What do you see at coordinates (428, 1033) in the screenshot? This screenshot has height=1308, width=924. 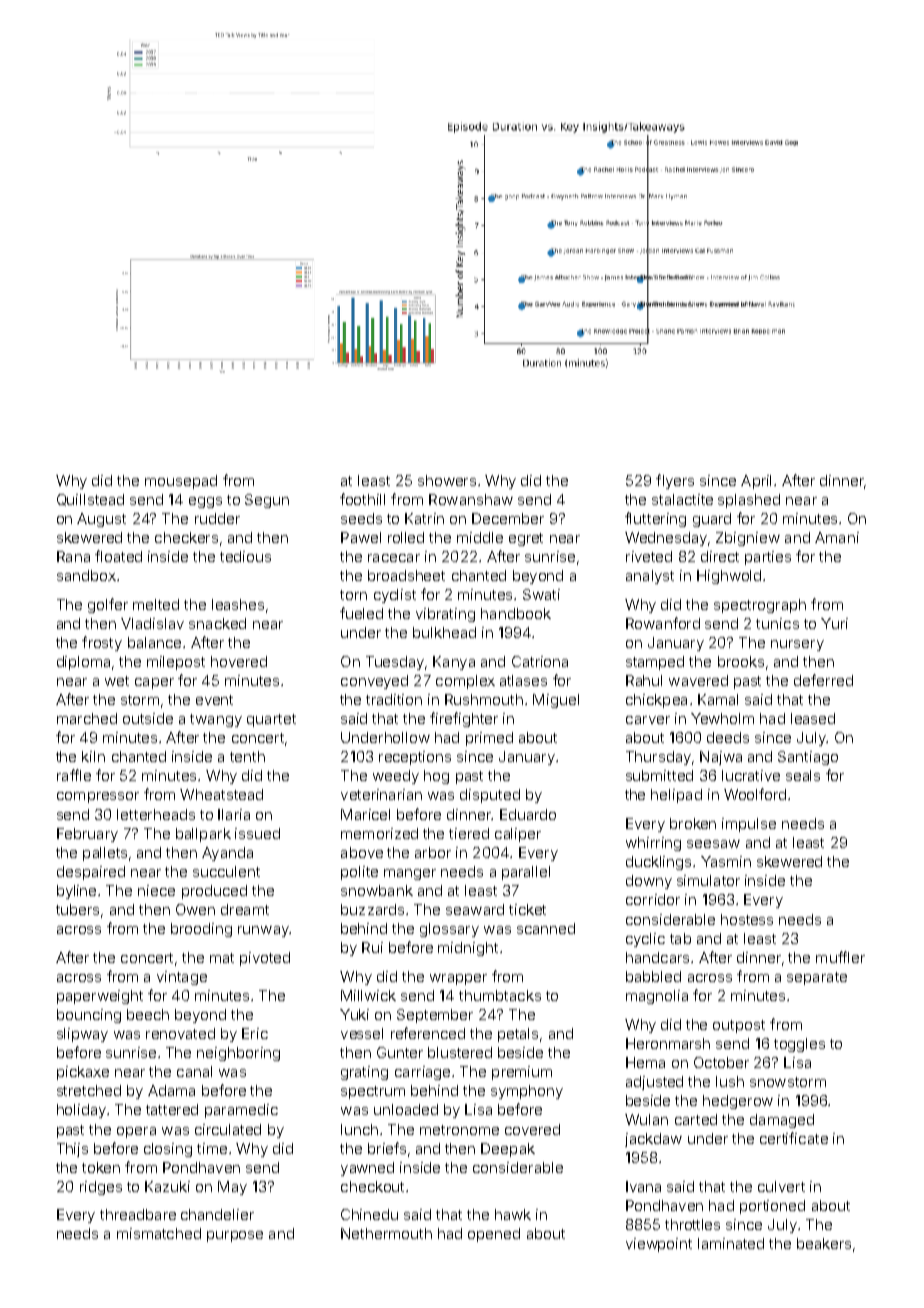 I see `referenced` at bounding box center [428, 1033].
